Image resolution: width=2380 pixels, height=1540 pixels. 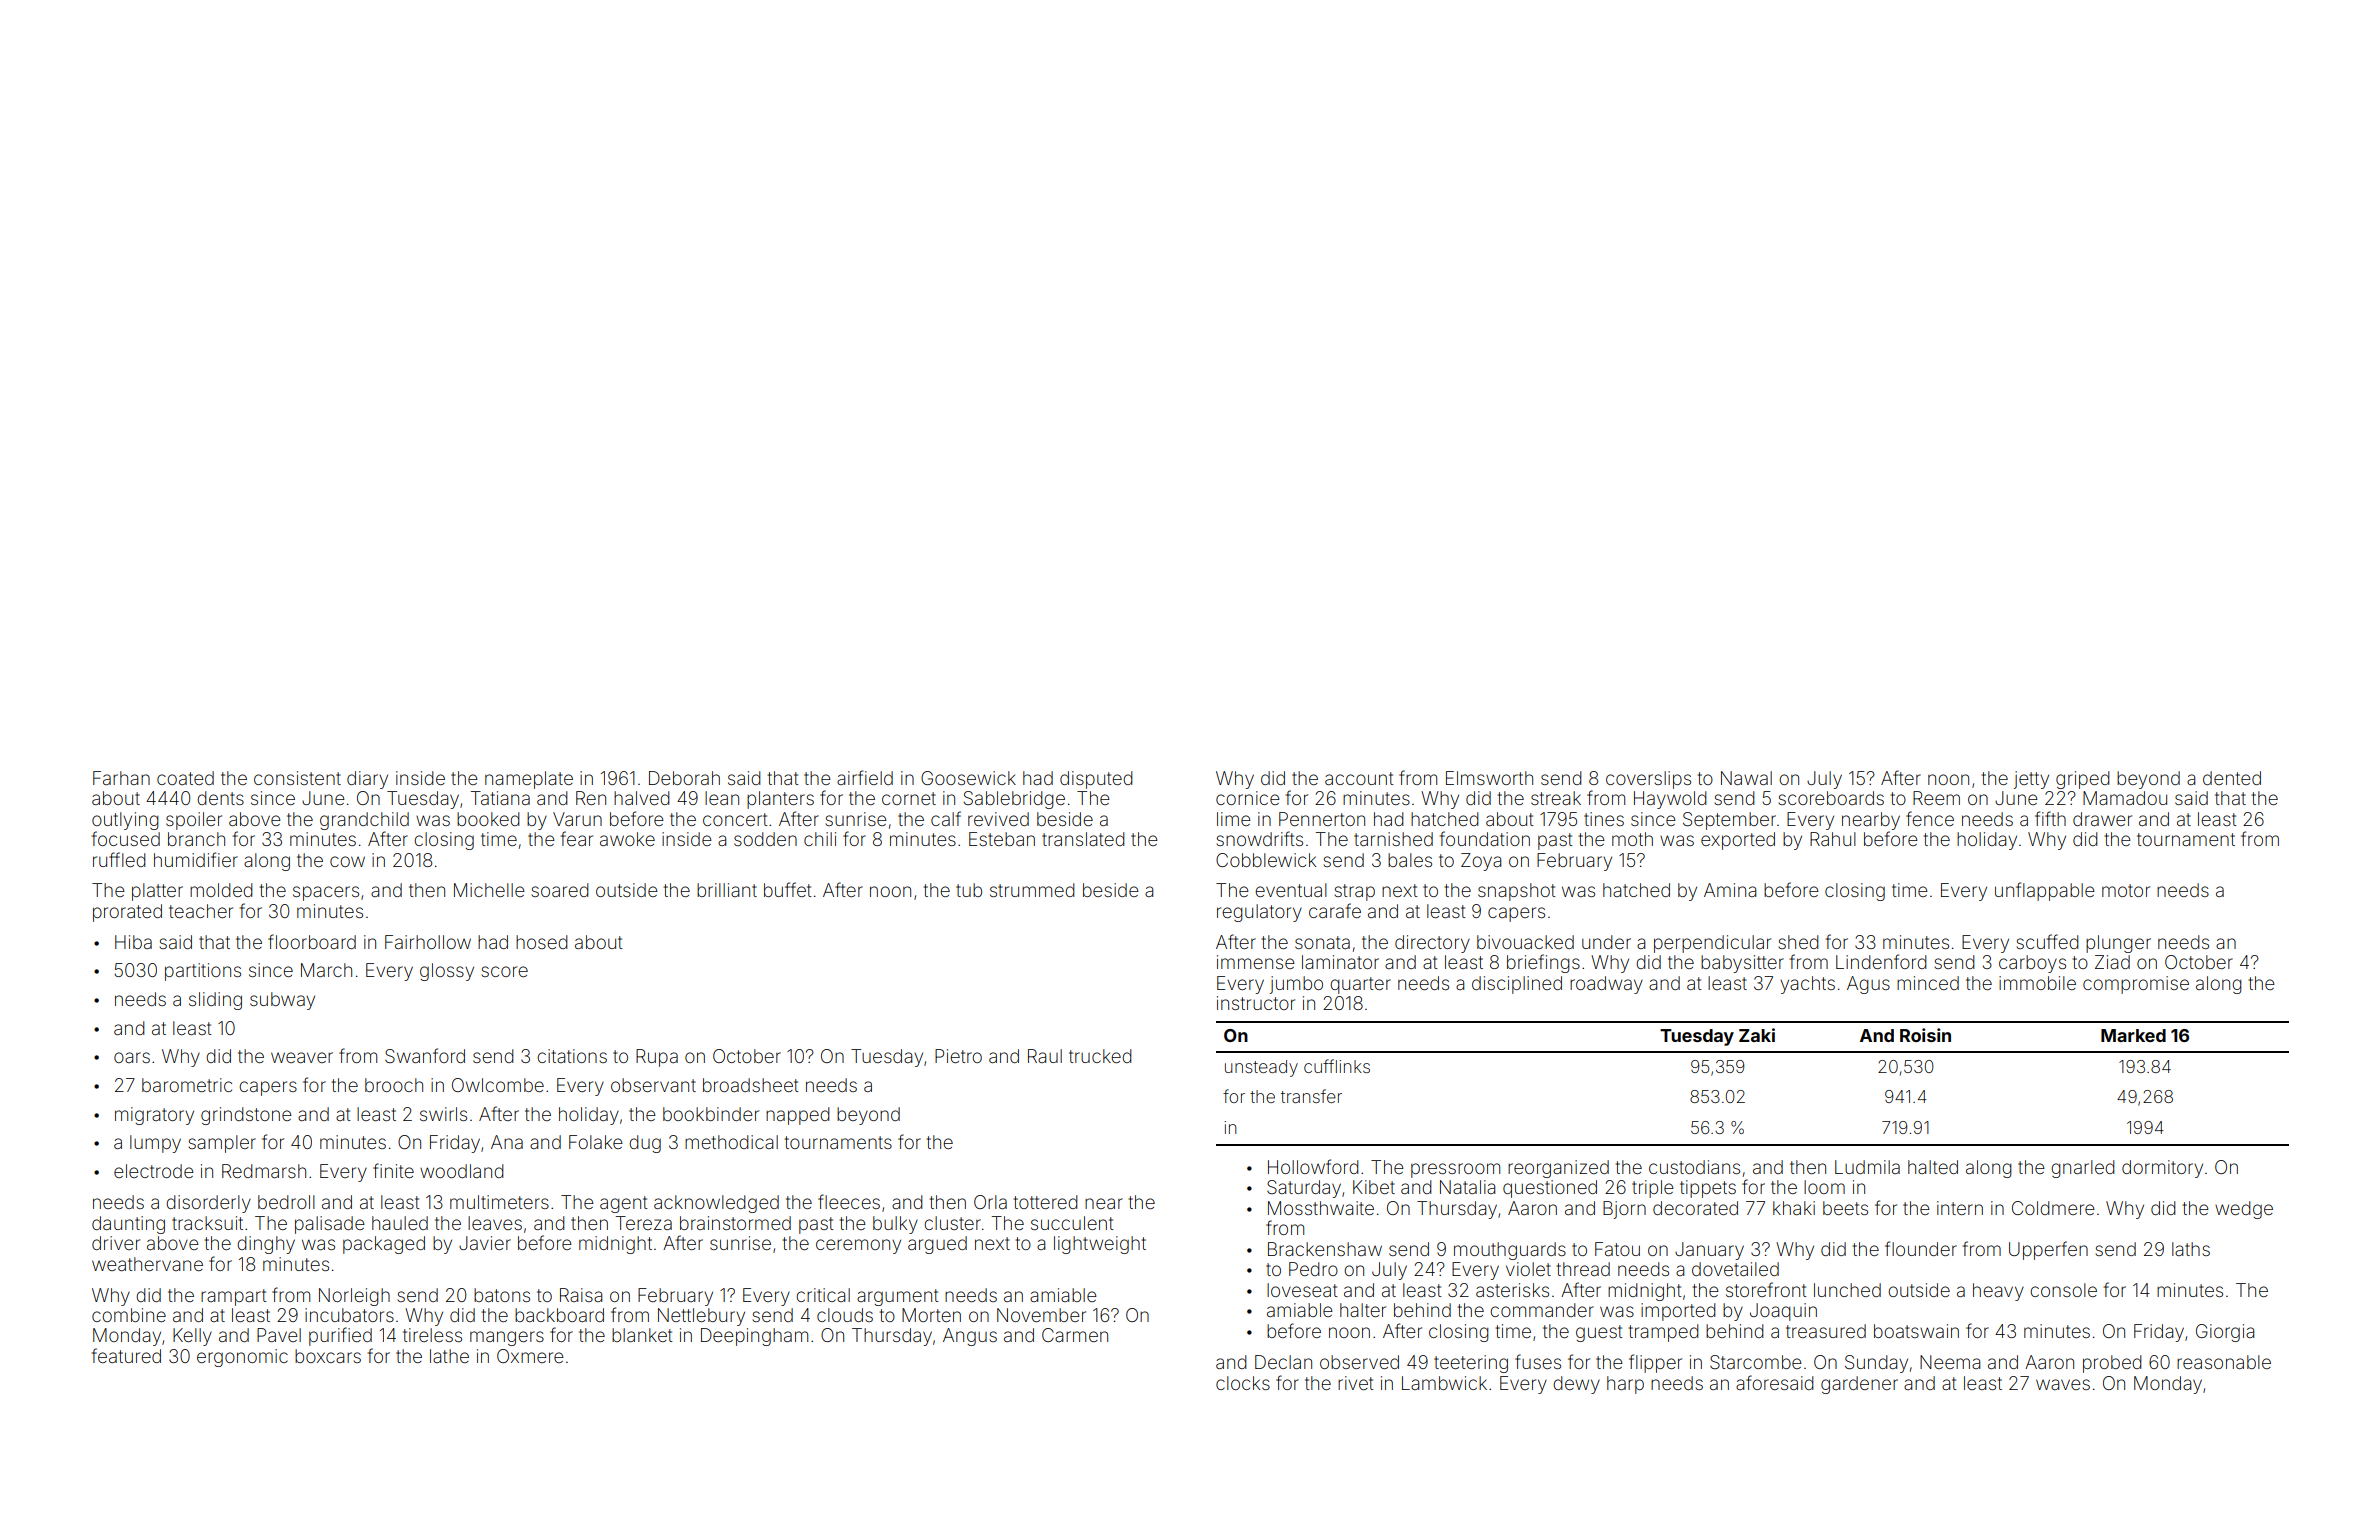 I want to click on ergonomic, so click(x=242, y=1358).
